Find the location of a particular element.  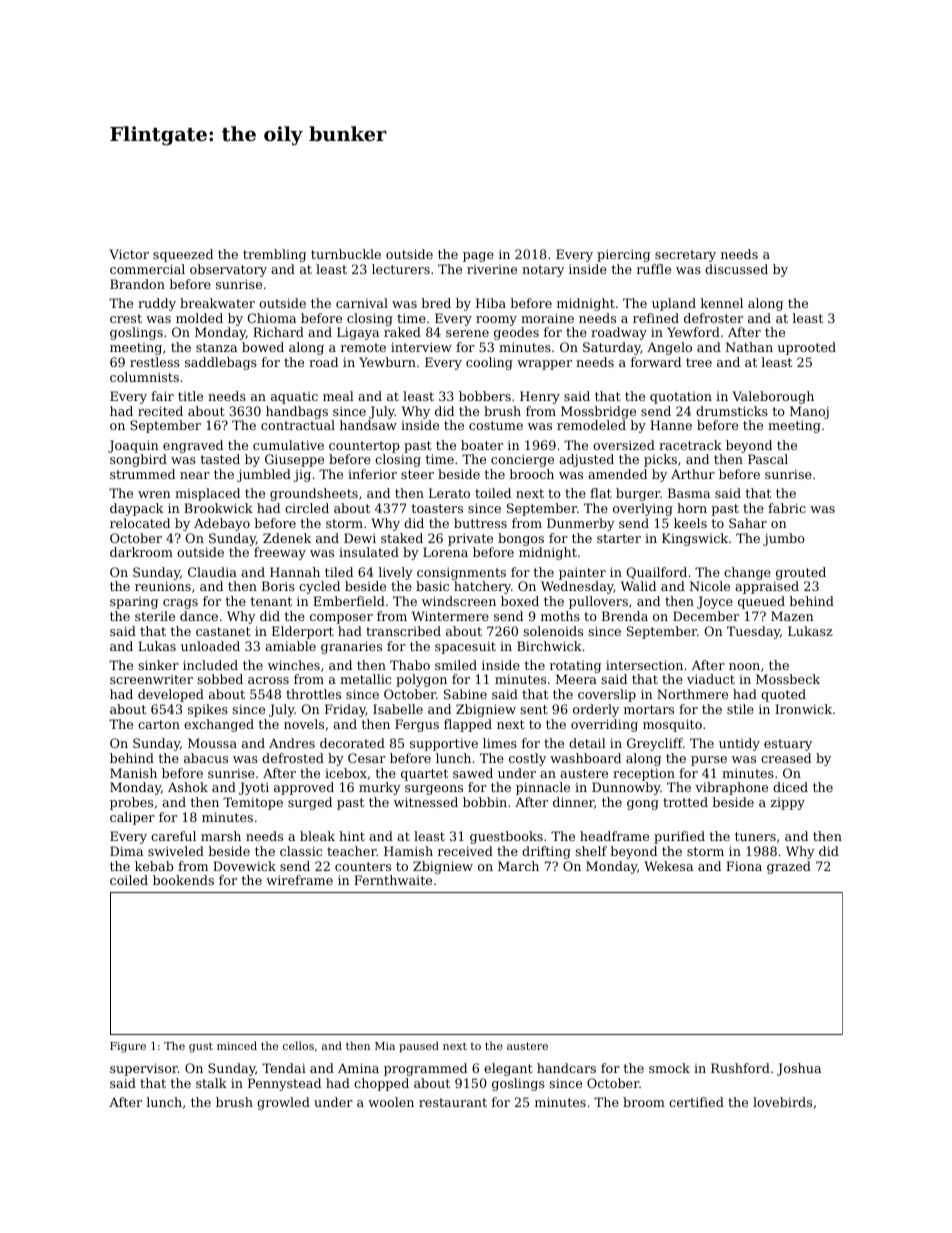

paused is located at coordinates (419, 1047).
